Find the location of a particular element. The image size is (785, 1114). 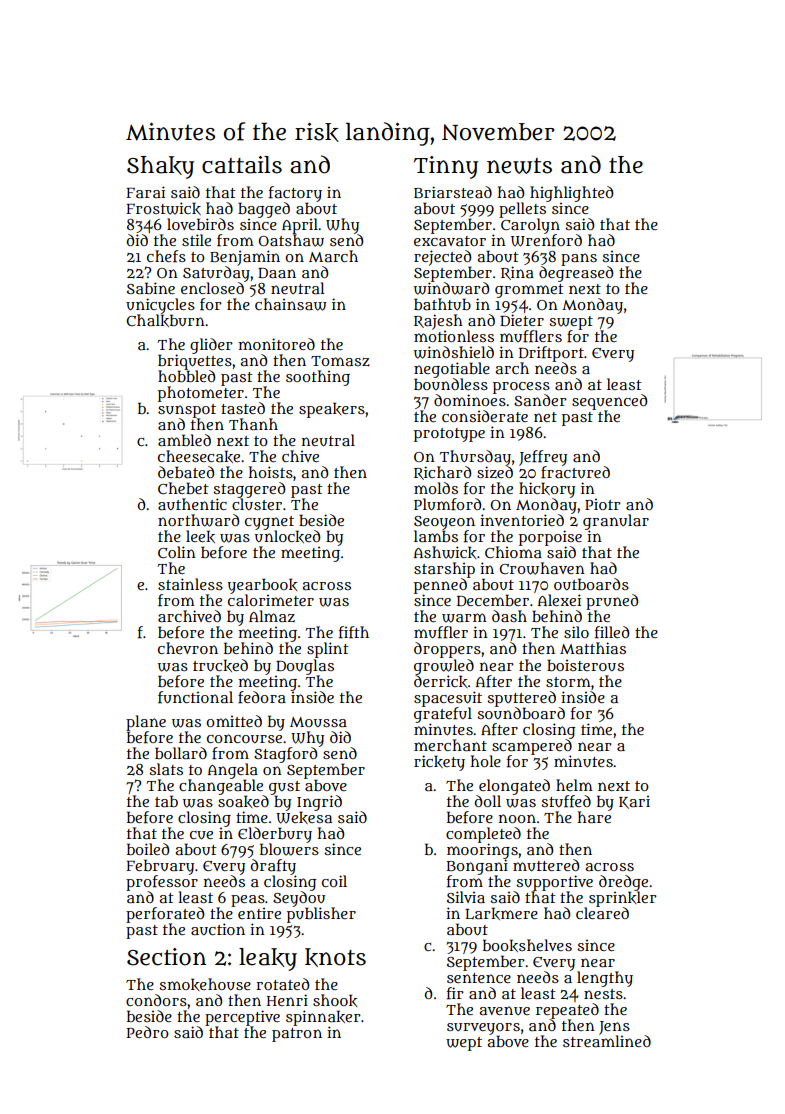

Pedro is located at coordinates (148, 1032).
